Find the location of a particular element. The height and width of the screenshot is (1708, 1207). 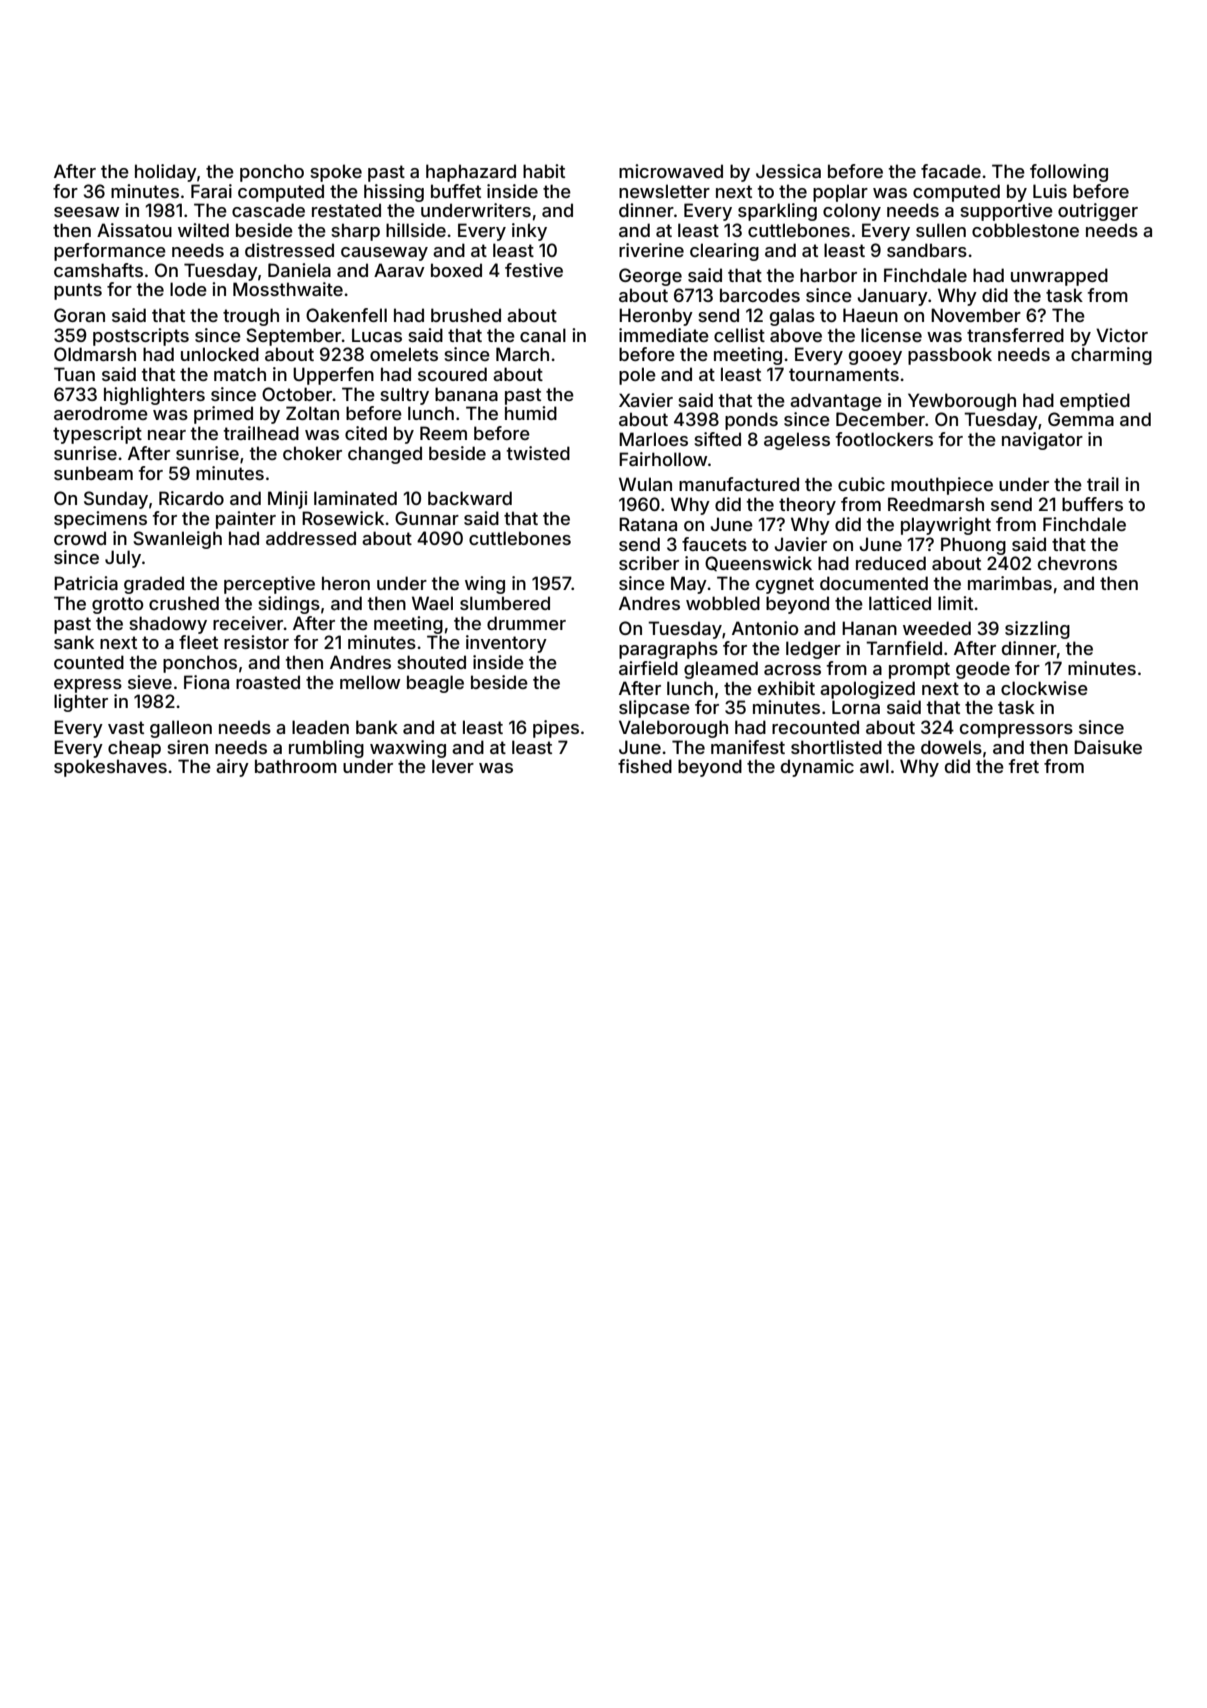

cheap is located at coordinates (134, 749).
